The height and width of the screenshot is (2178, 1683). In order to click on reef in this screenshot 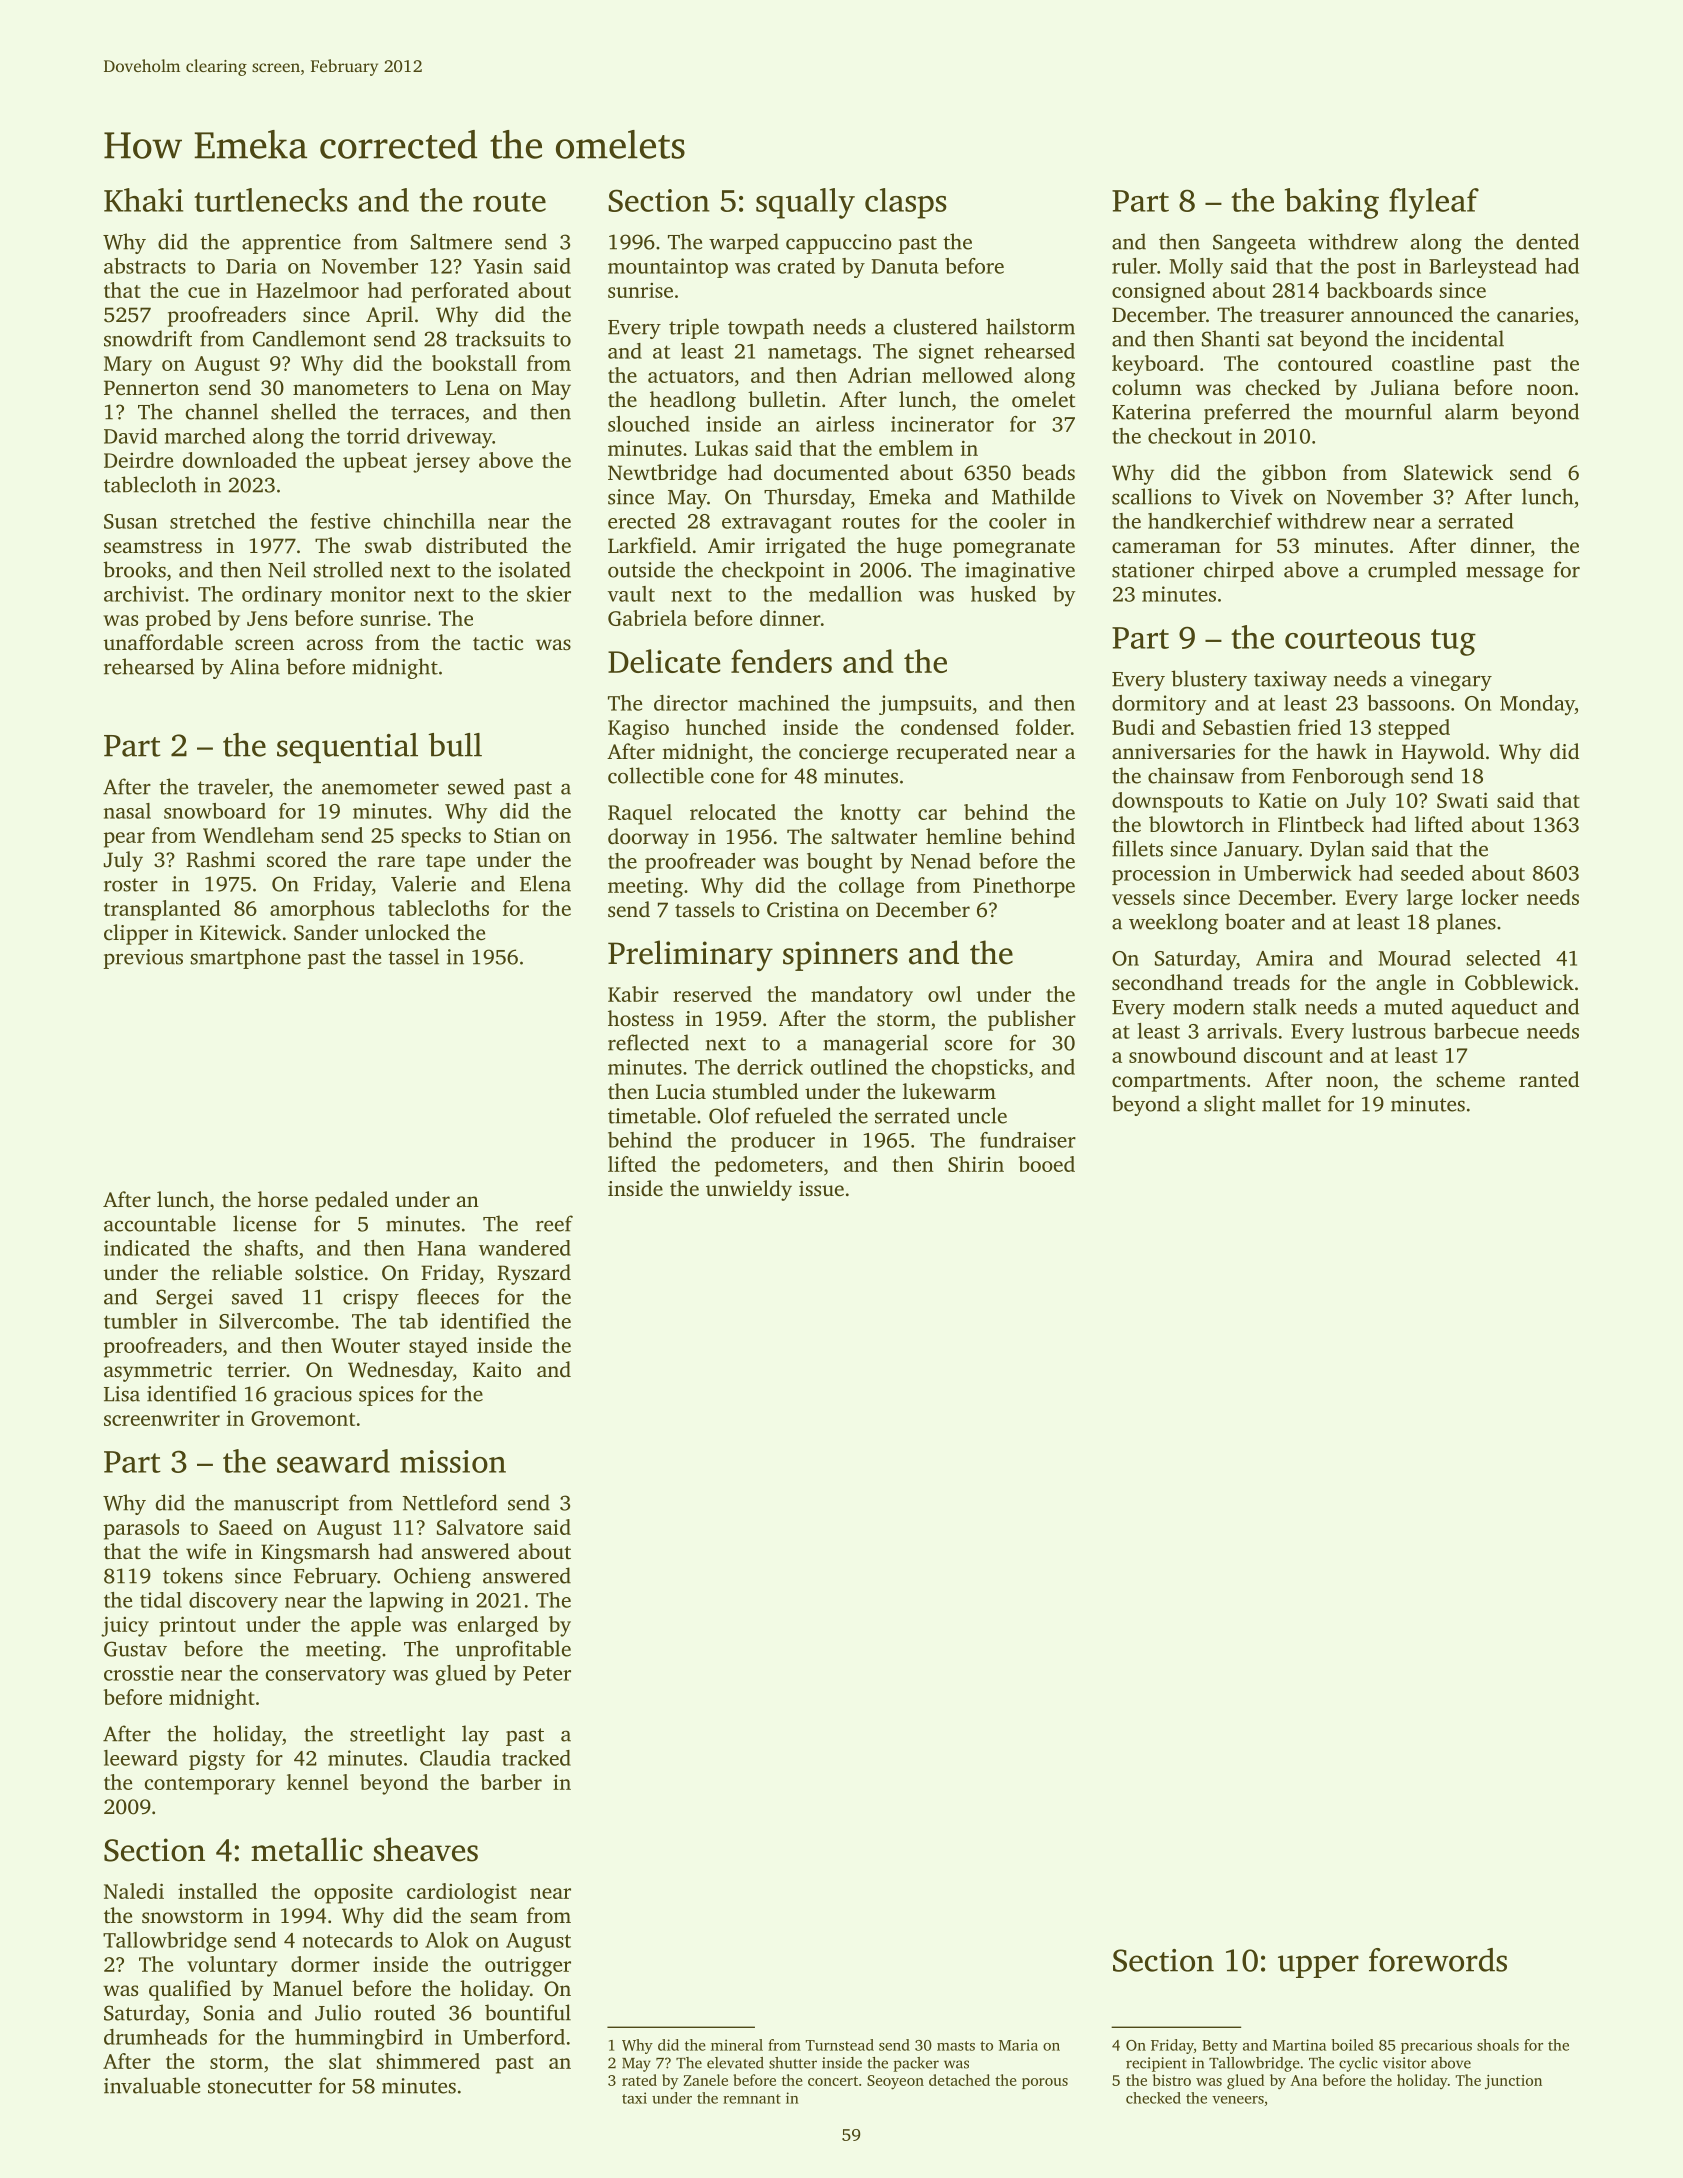, I will do `click(554, 1223)`.
